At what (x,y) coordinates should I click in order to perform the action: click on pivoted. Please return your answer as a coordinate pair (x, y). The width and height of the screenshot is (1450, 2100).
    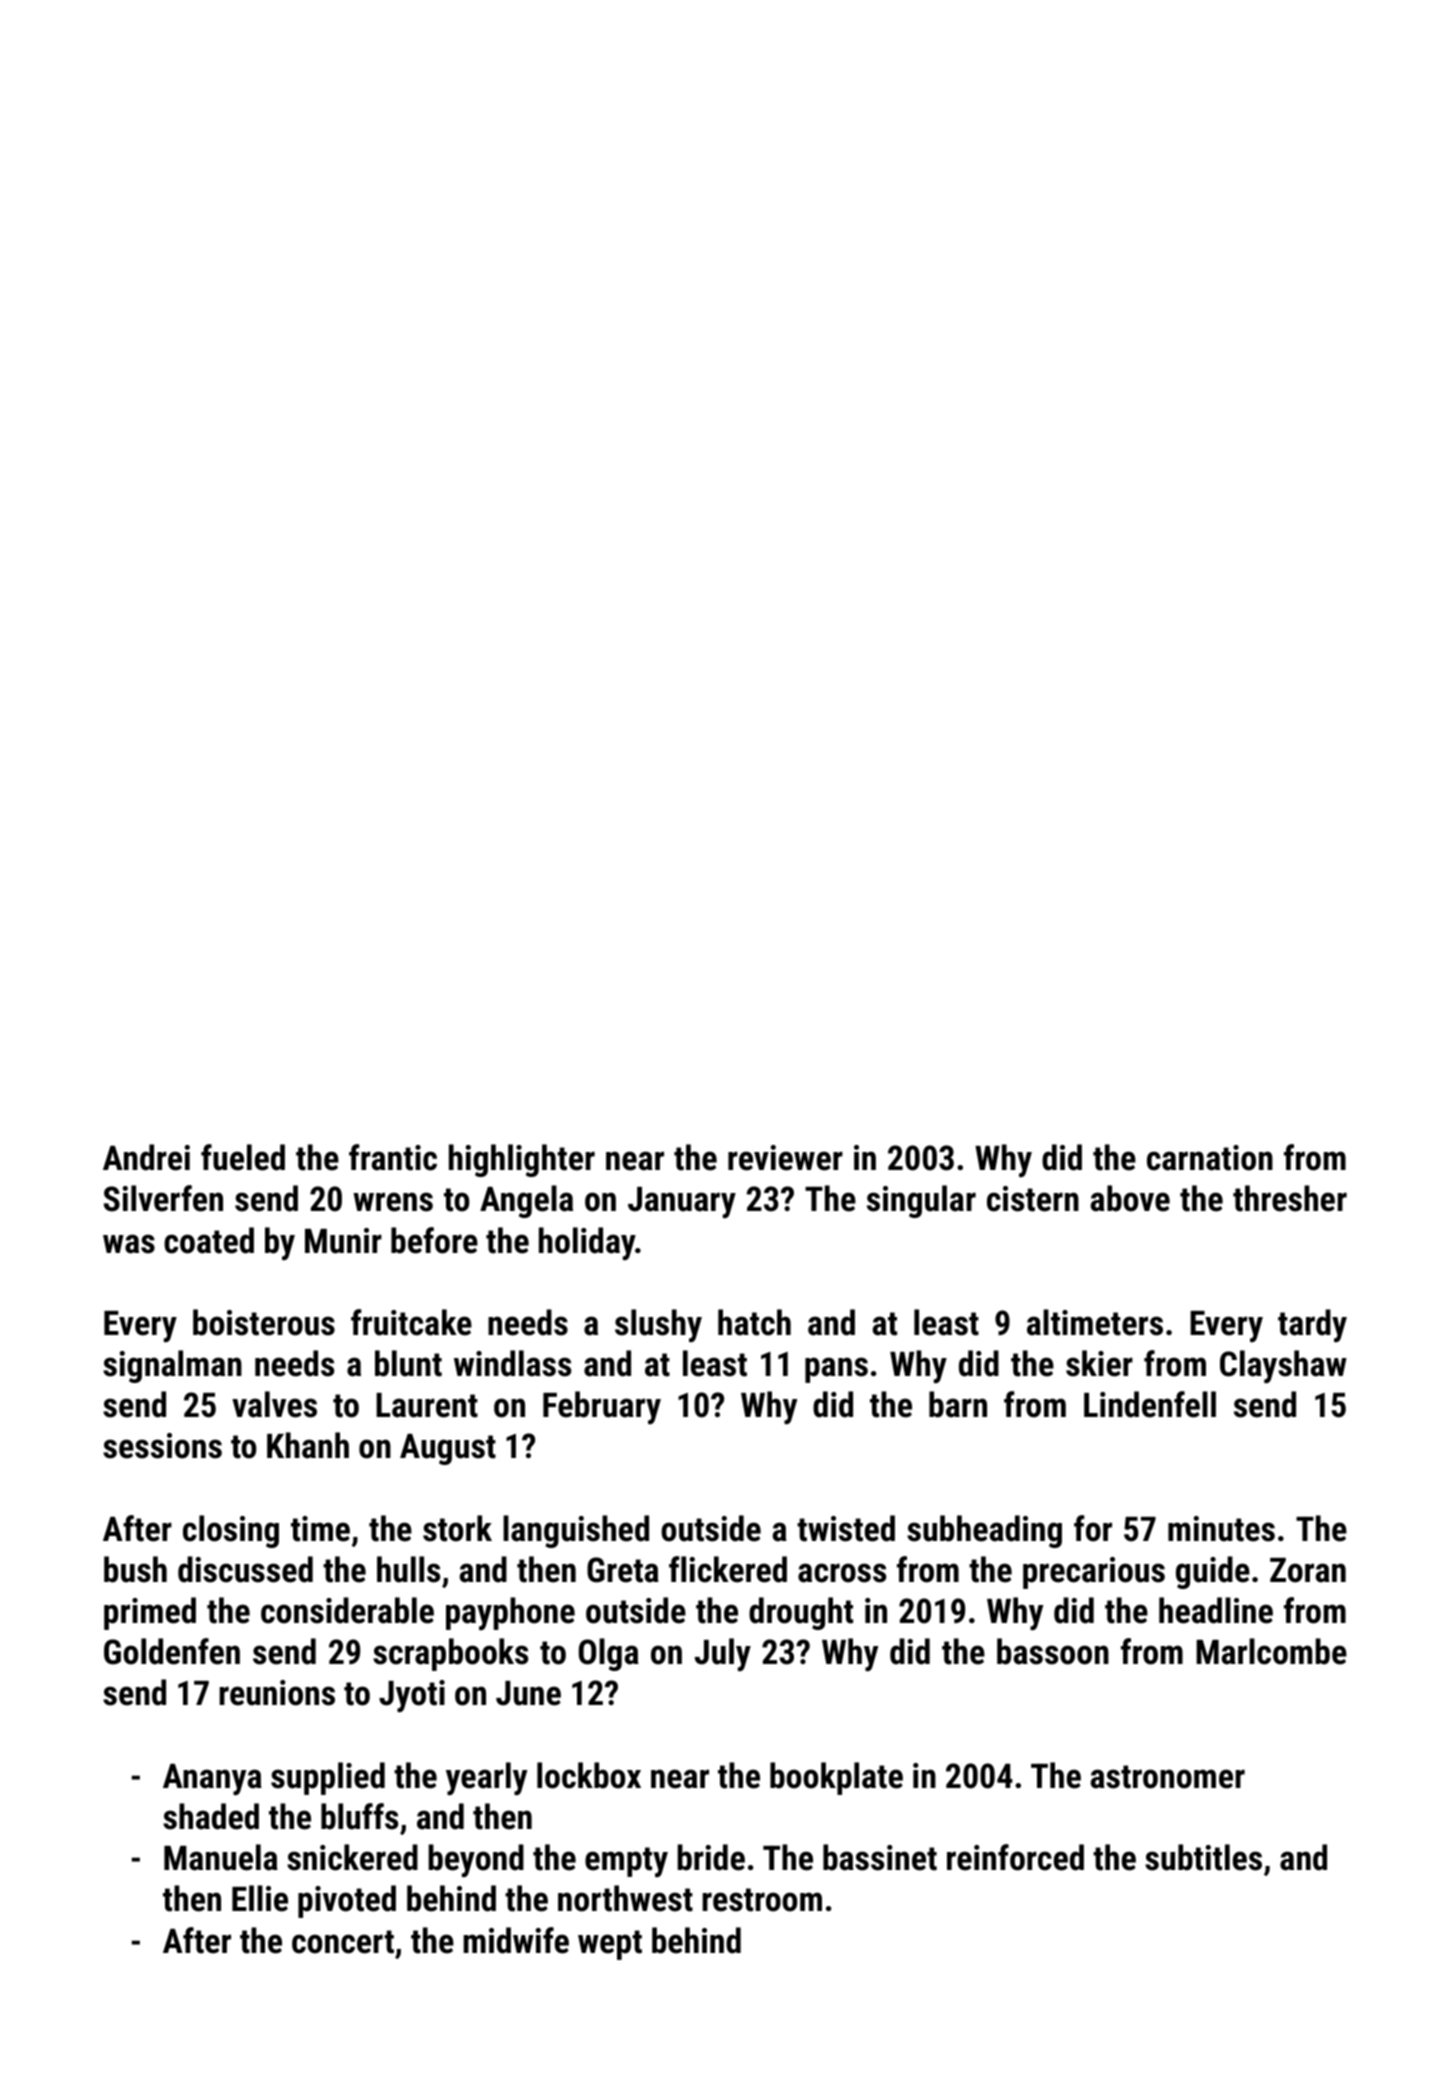
    Looking at the image, I should click on (347, 1901).
